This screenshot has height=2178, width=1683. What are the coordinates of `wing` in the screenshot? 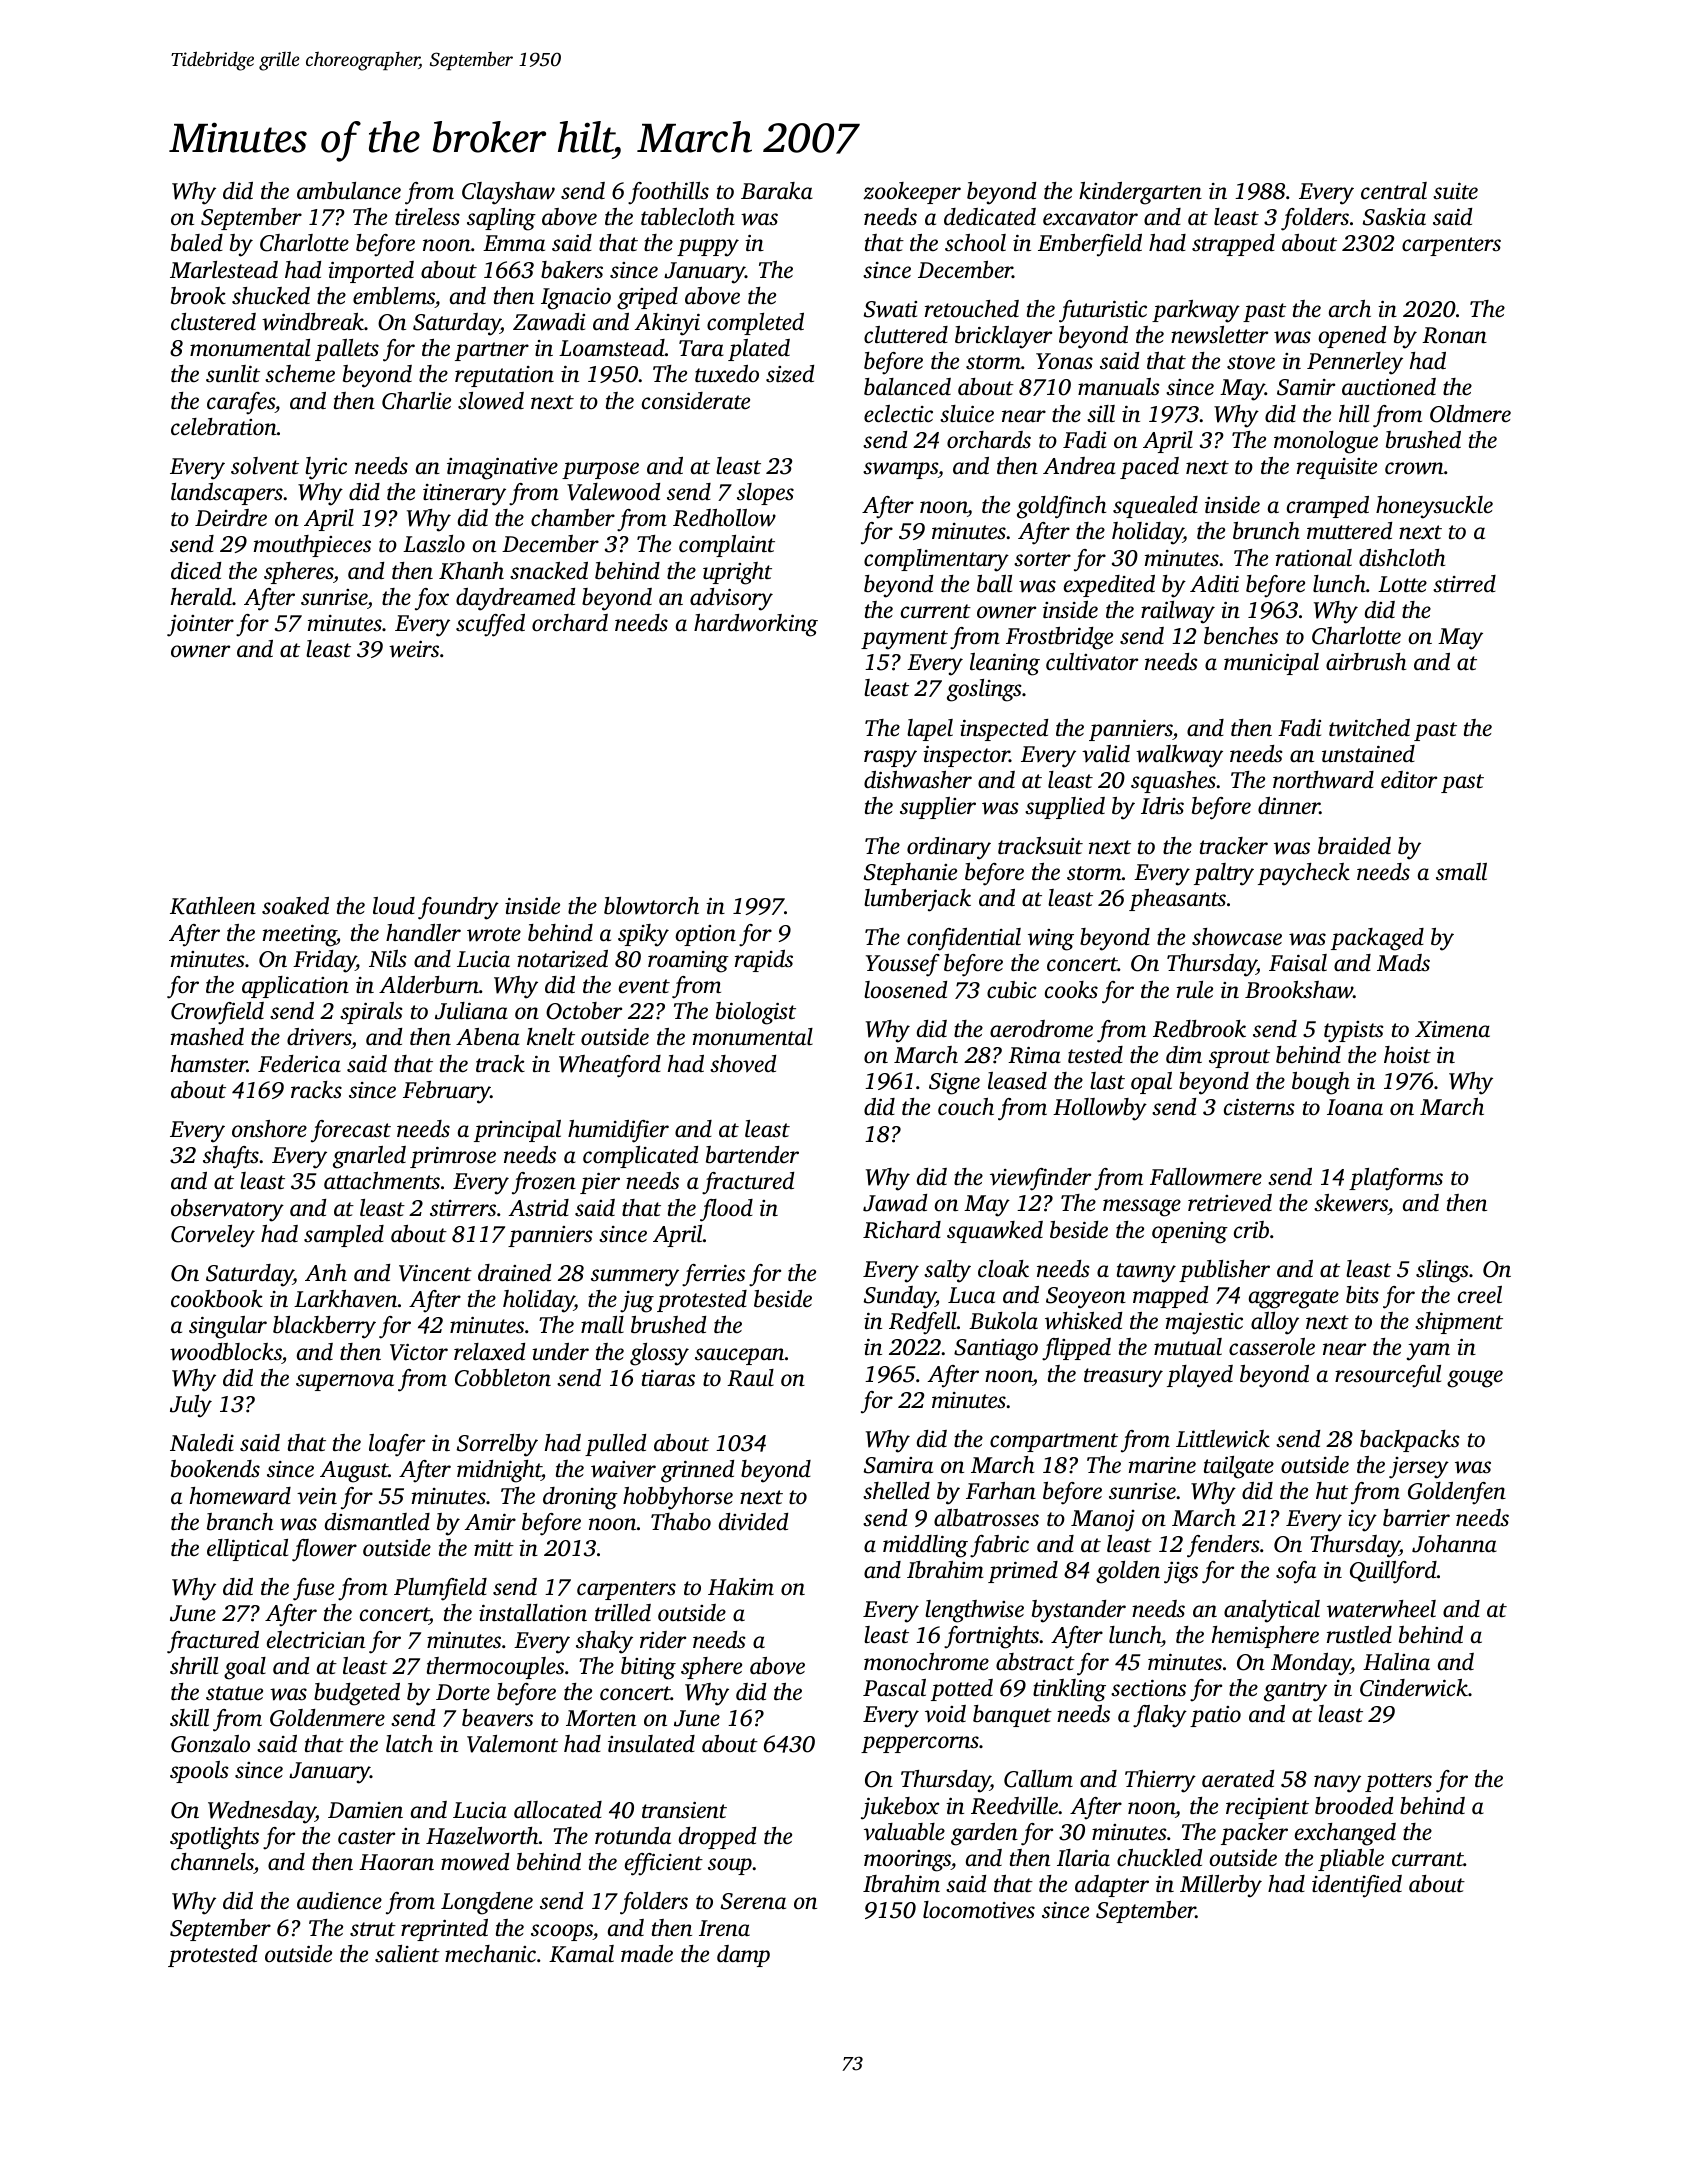 It's located at (1051, 940).
